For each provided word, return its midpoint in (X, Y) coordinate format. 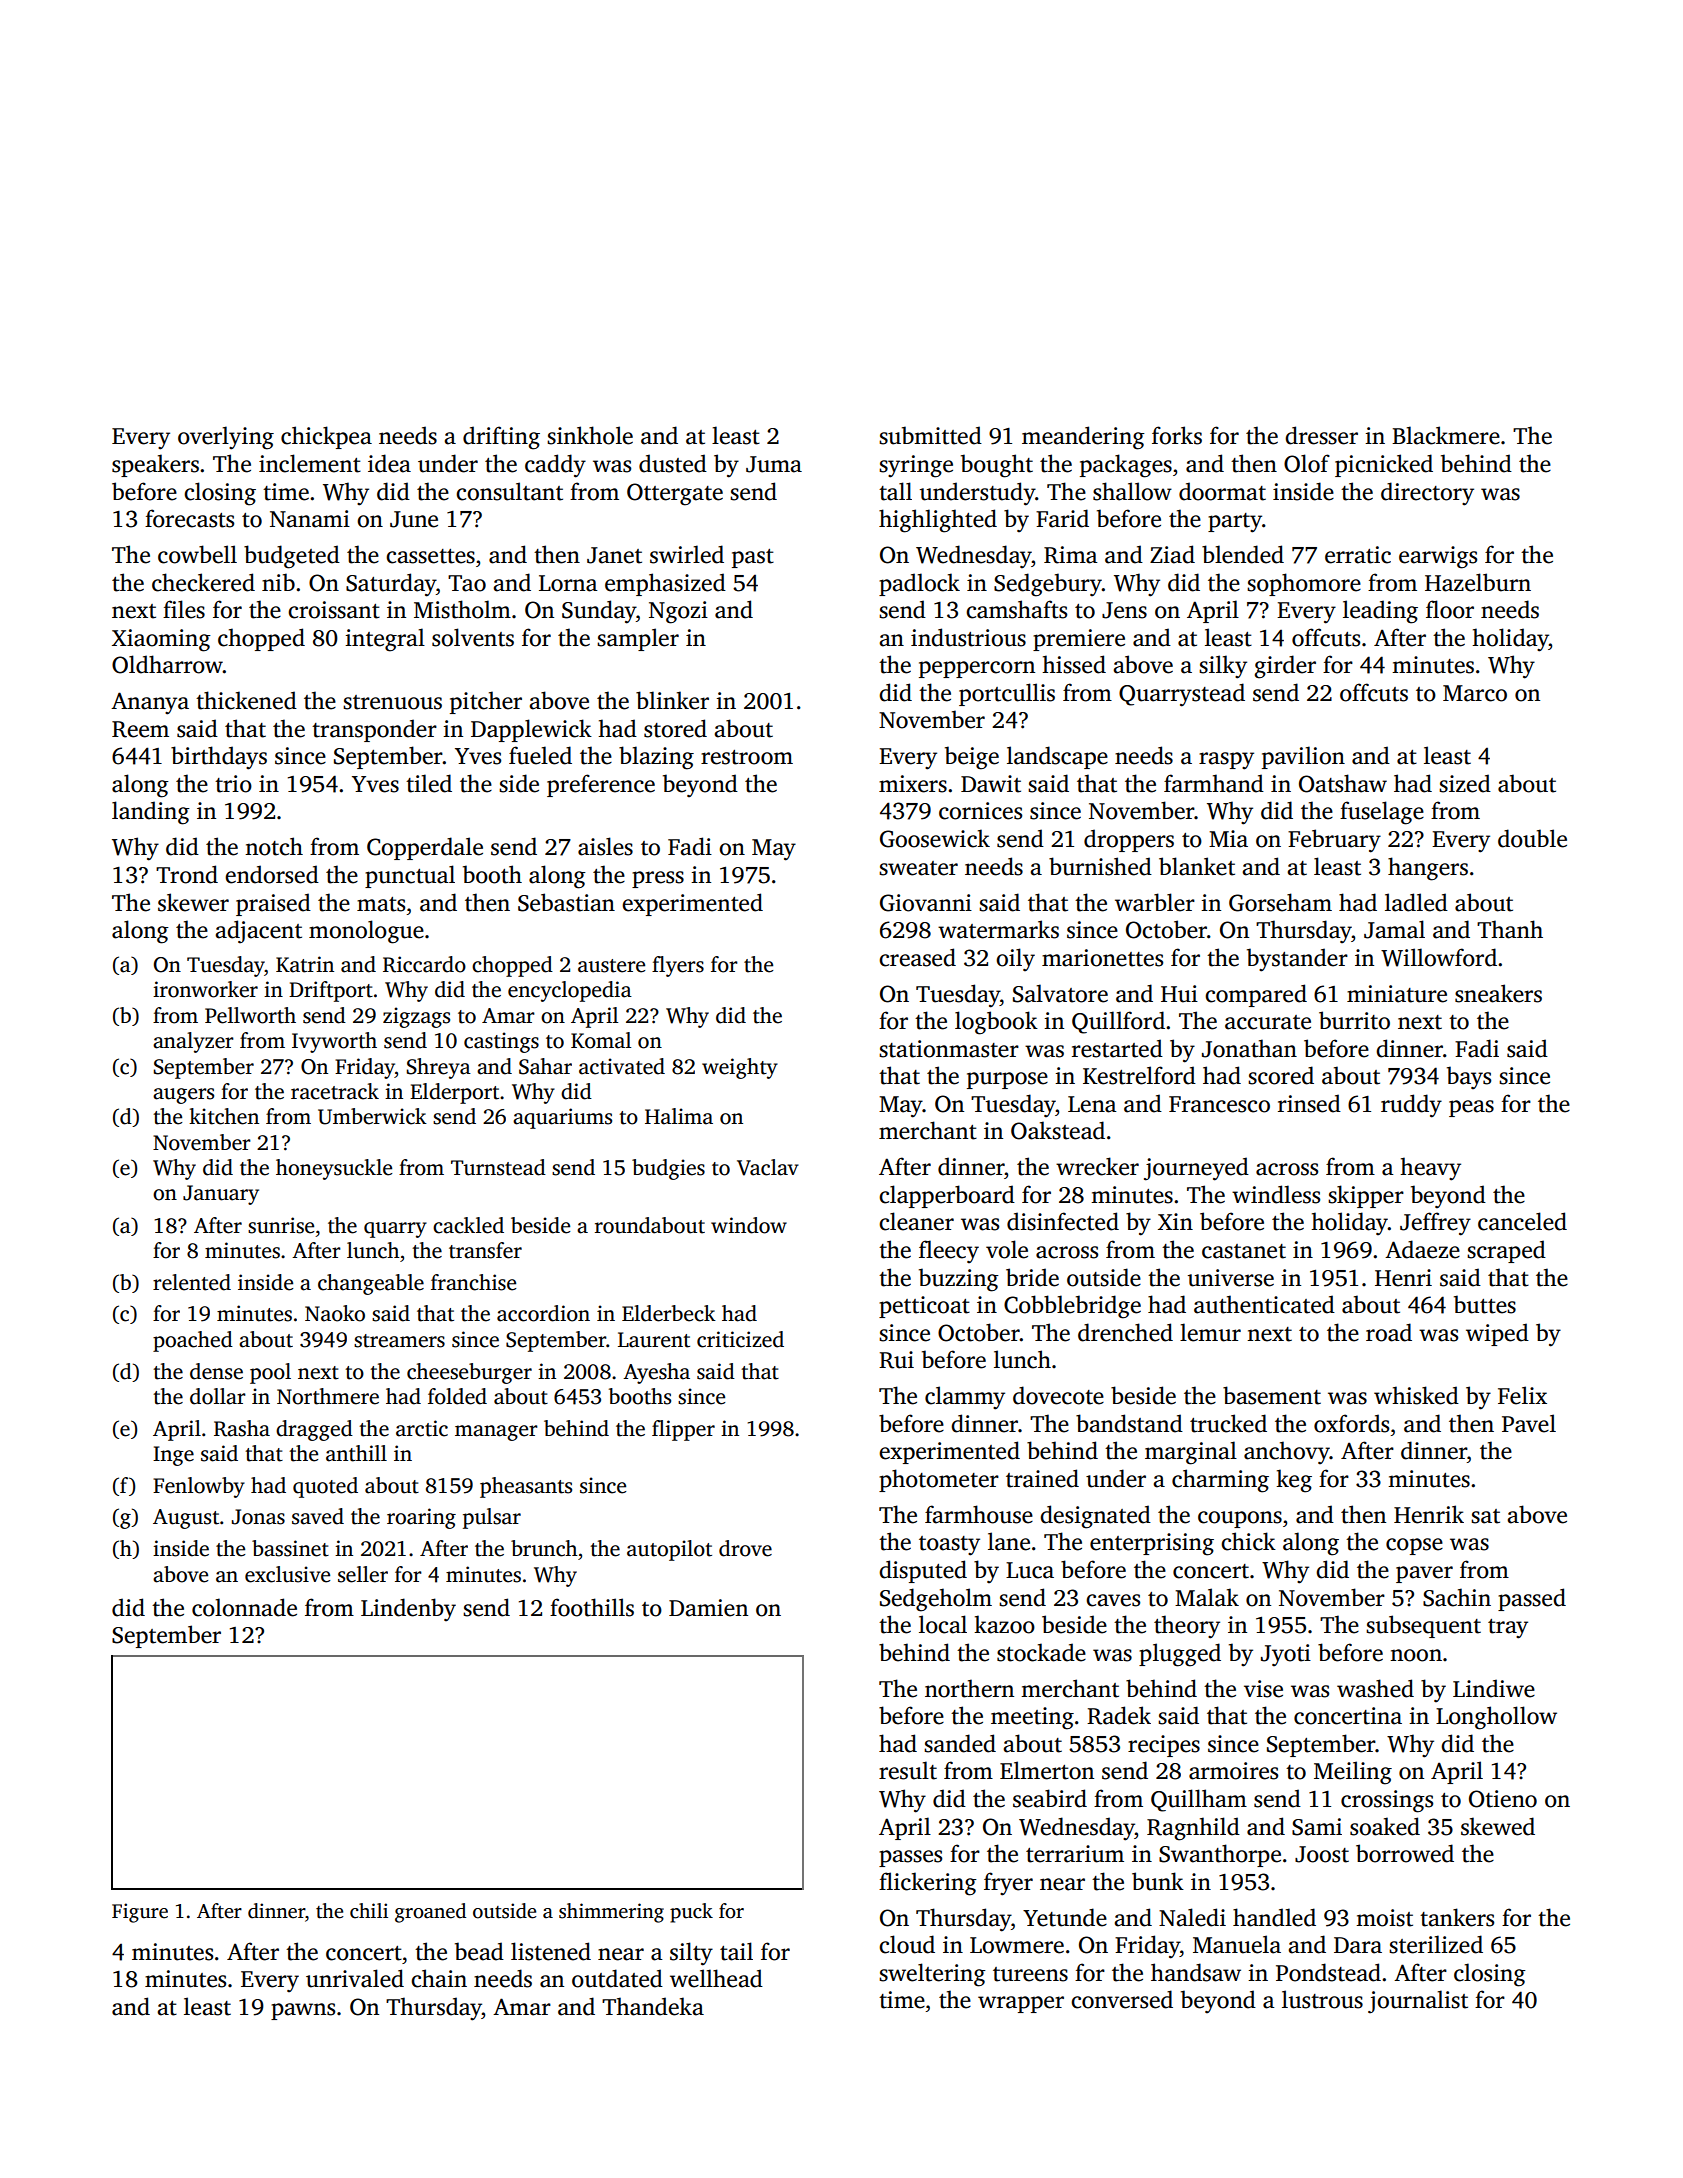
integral (385, 640)
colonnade (244, 1607)
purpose (1007, 1080)
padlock (919, 584)
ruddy (1411, 1106)
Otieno (1503, 1799)
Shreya (439, 1068)
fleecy (949, 1251)
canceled (1522, 1221)
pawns (303, 2011)
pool (270, 1373)
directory (1427, 494)
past (753, 558)
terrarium (1075, 1854)
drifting (501, 438)
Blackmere (1446, 435)
